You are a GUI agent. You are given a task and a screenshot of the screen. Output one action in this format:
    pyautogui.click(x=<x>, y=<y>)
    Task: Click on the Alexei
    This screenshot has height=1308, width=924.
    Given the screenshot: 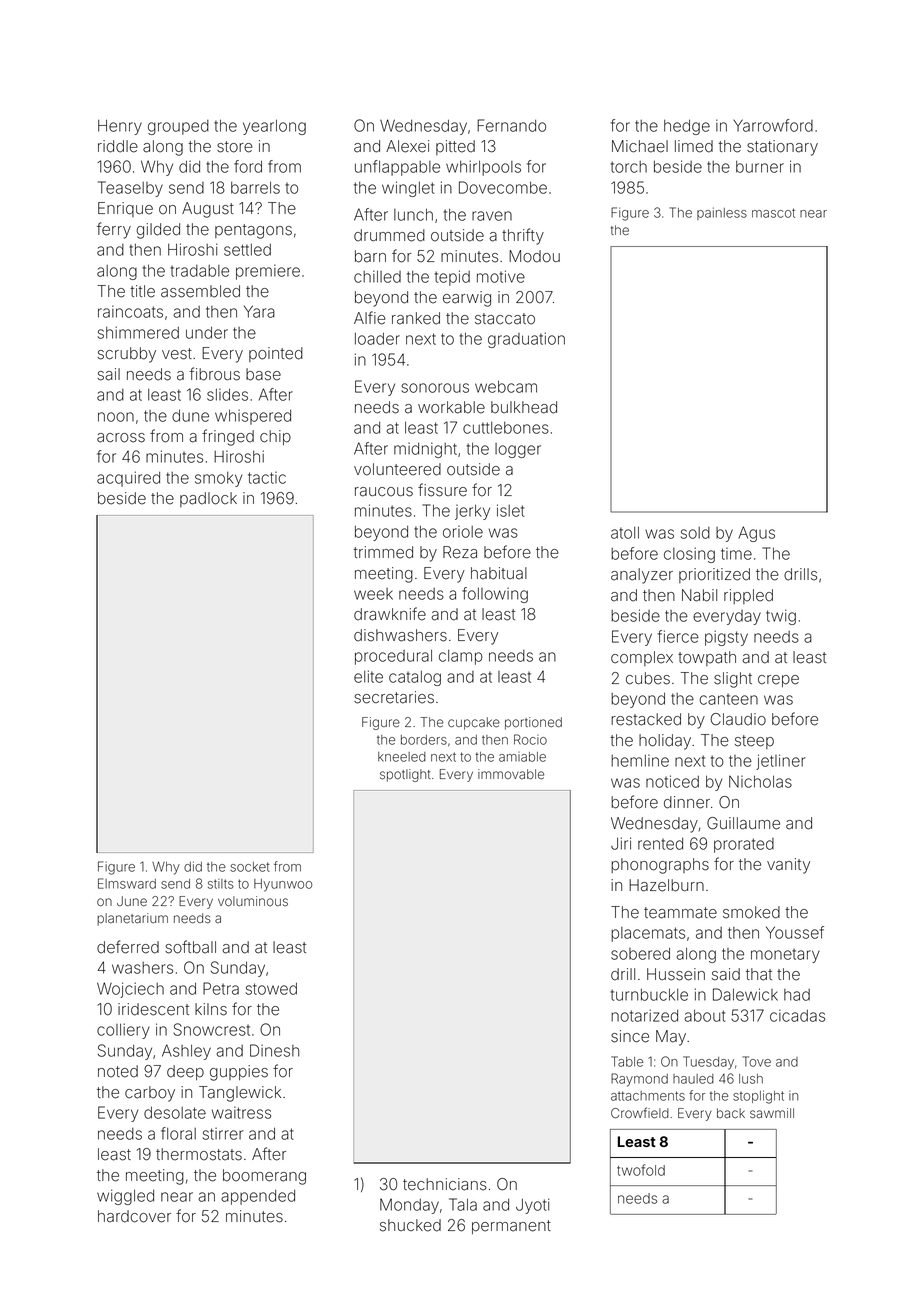 What is the action you would take?
    pyautogui.click(x=407, y=146)
